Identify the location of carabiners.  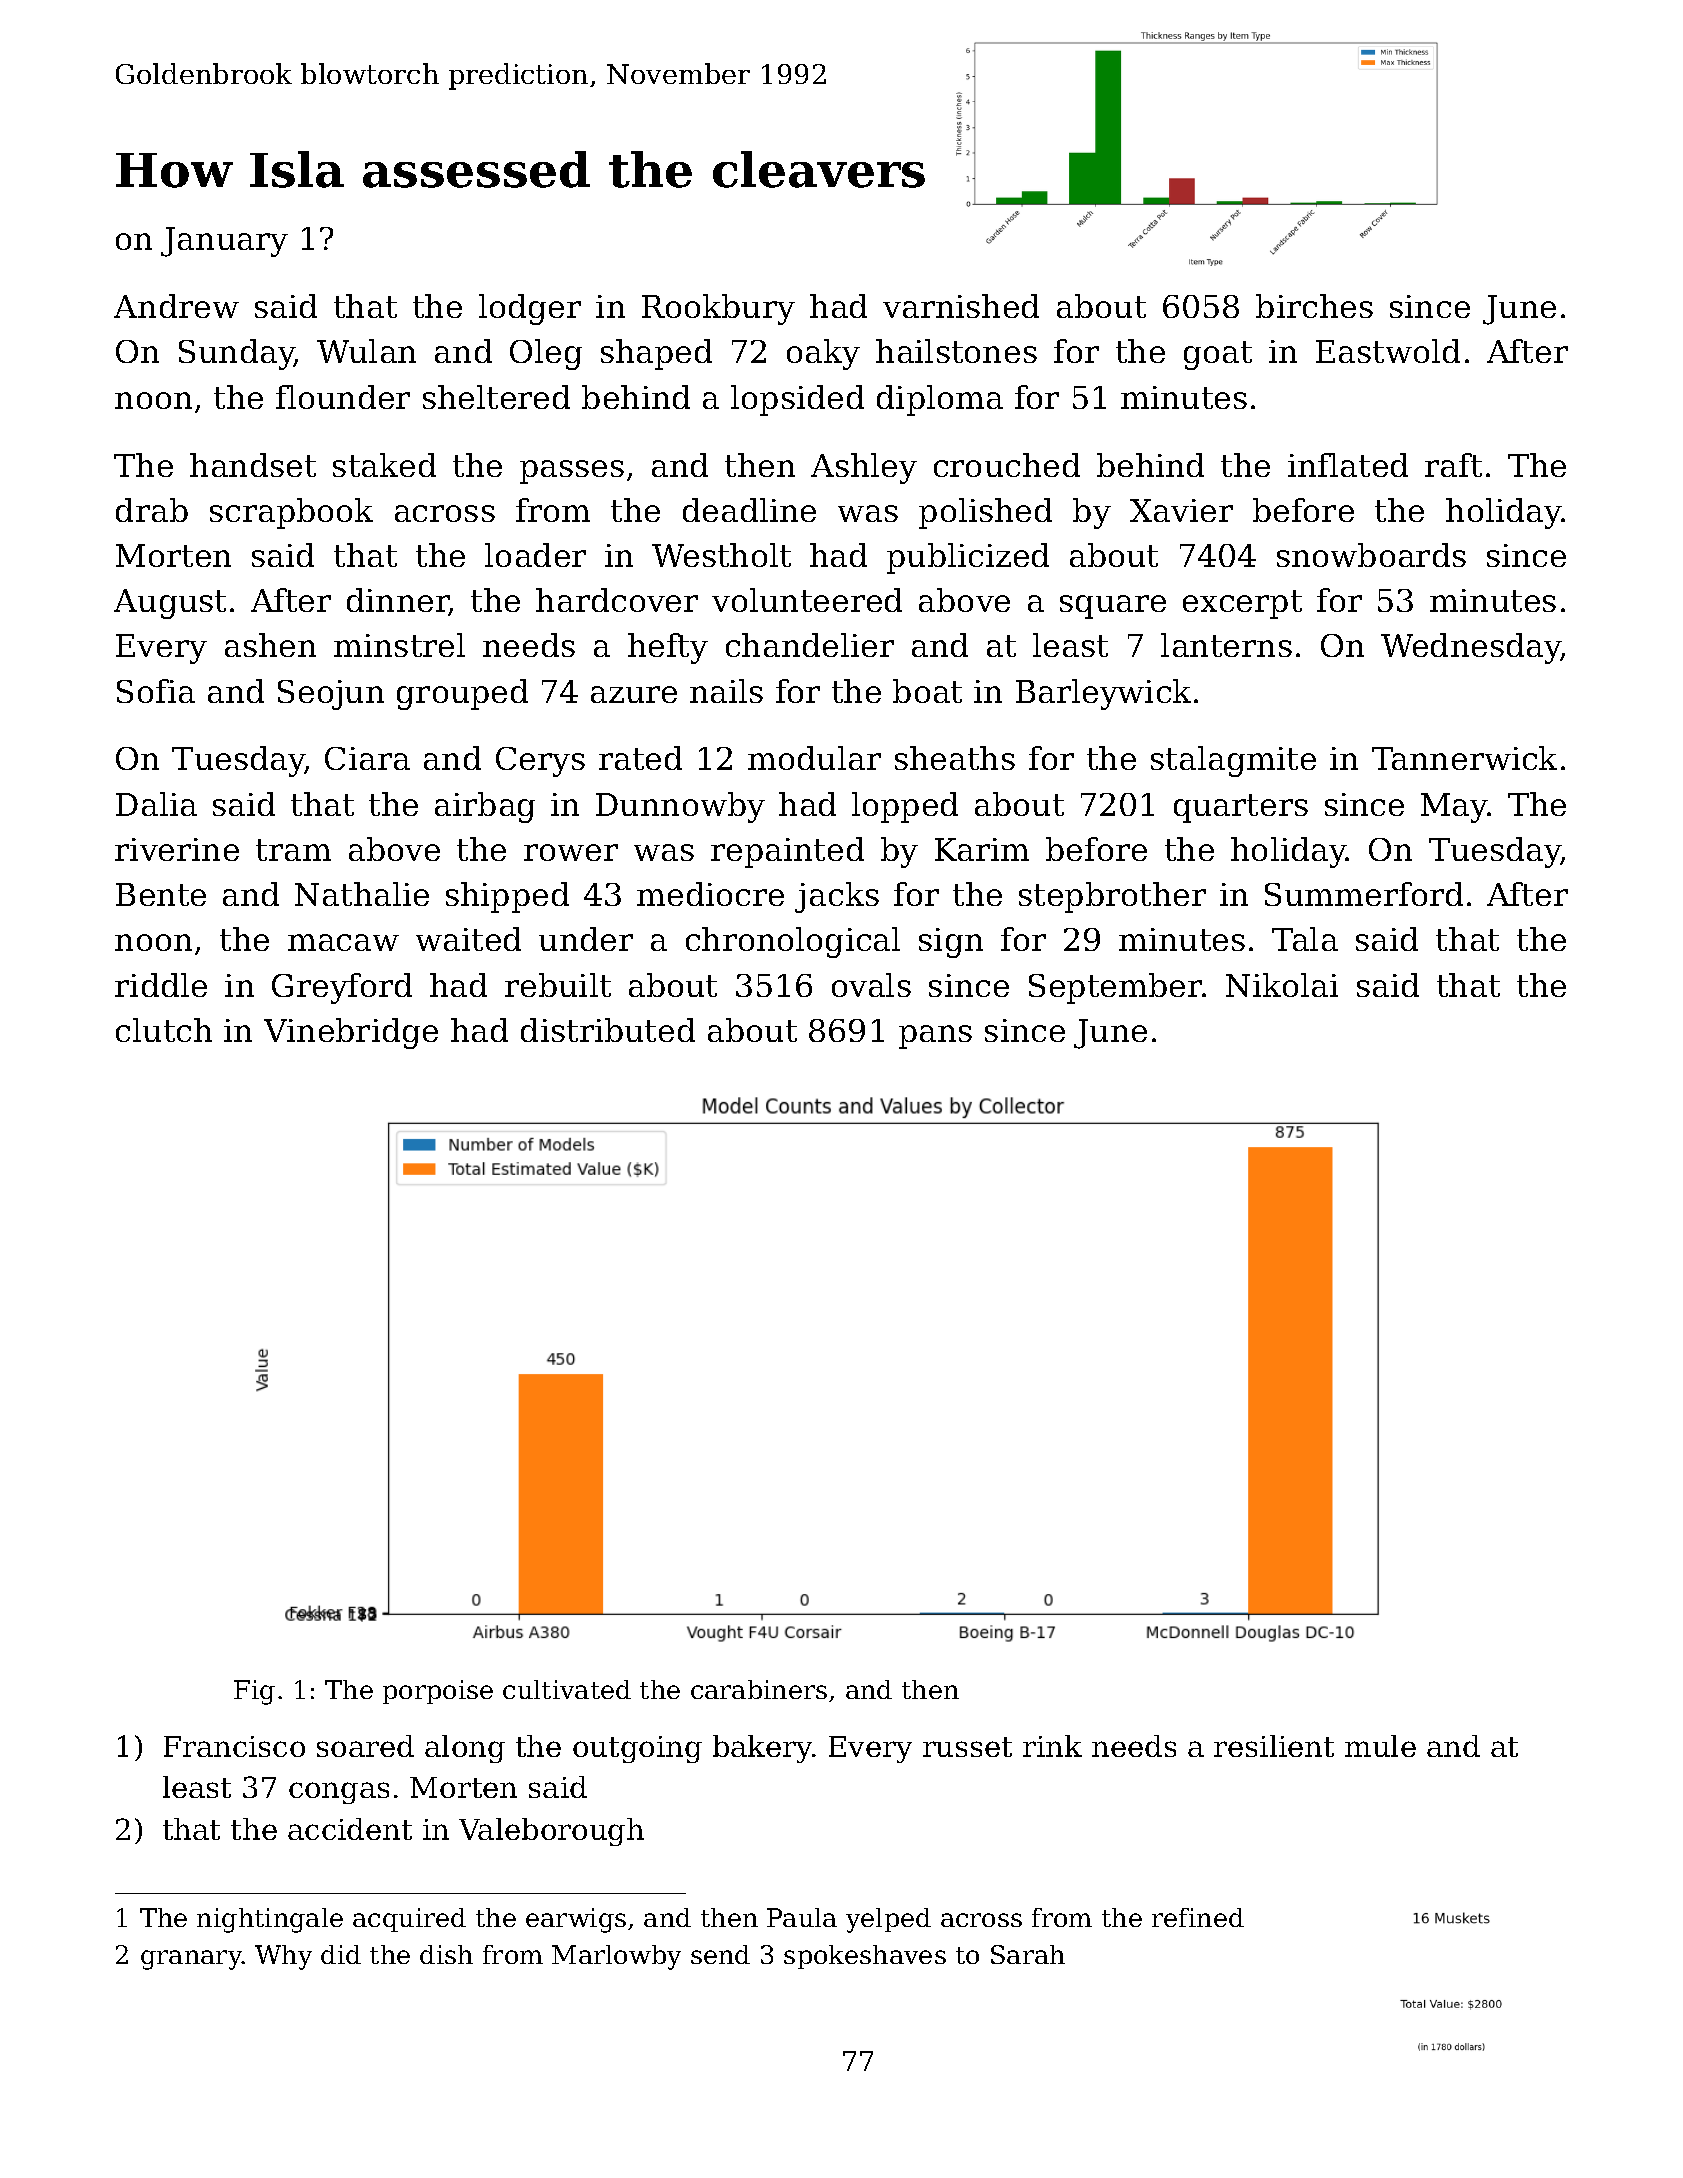
(759, 1689).
